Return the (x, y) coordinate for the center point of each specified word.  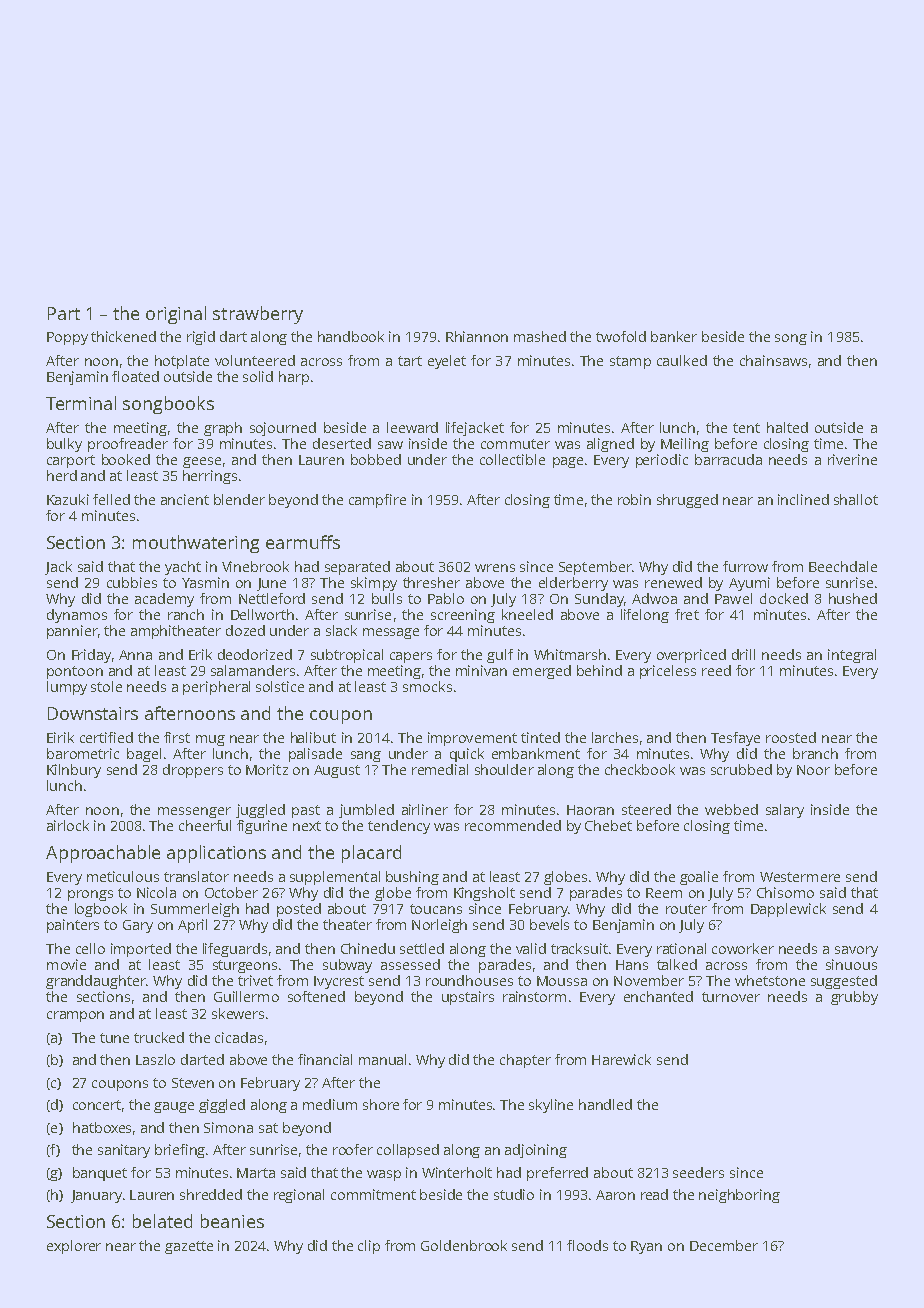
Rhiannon (477, 336)
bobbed (376, 459)
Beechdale (843, 566)
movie (66, 964)
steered (646, 809)
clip (369, 1247)
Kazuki (68, 499)
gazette (189, 1247)
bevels (549, 924)
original (176, 315)
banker (674, 336)
